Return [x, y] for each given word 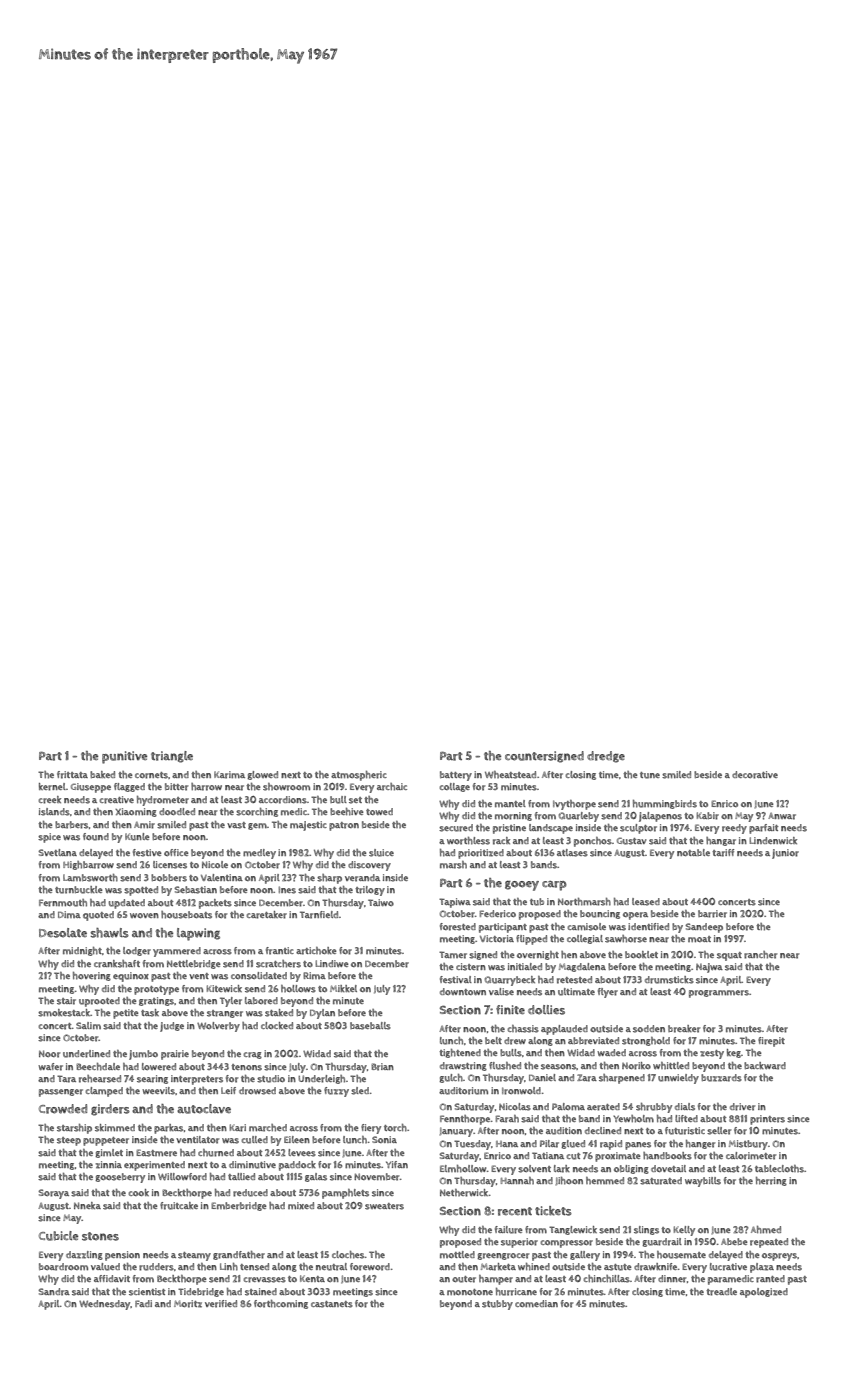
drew [515, 1041]
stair [66, 1001]
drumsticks [669, 980]
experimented [154, 1166]
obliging [631, 1169]
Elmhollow [463, 1169]
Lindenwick [773, 840]
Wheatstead [510, 775]
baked [102, 774]
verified [221, 1304]
